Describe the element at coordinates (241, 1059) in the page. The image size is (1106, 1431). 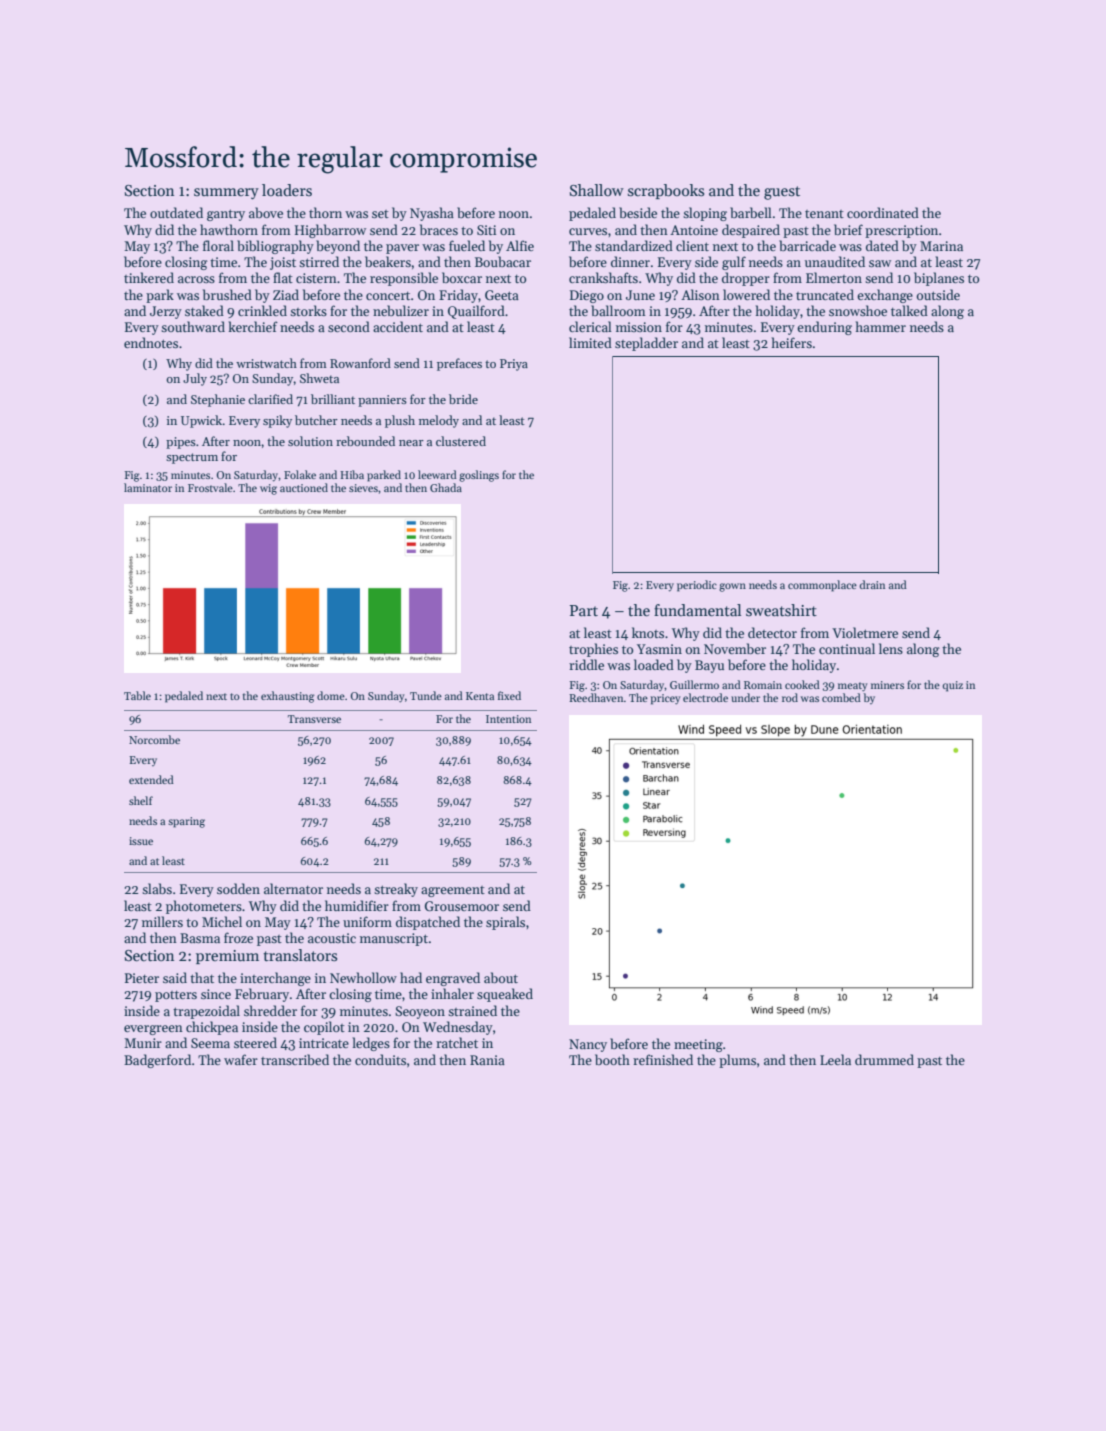
I see `wafer` at that location.
